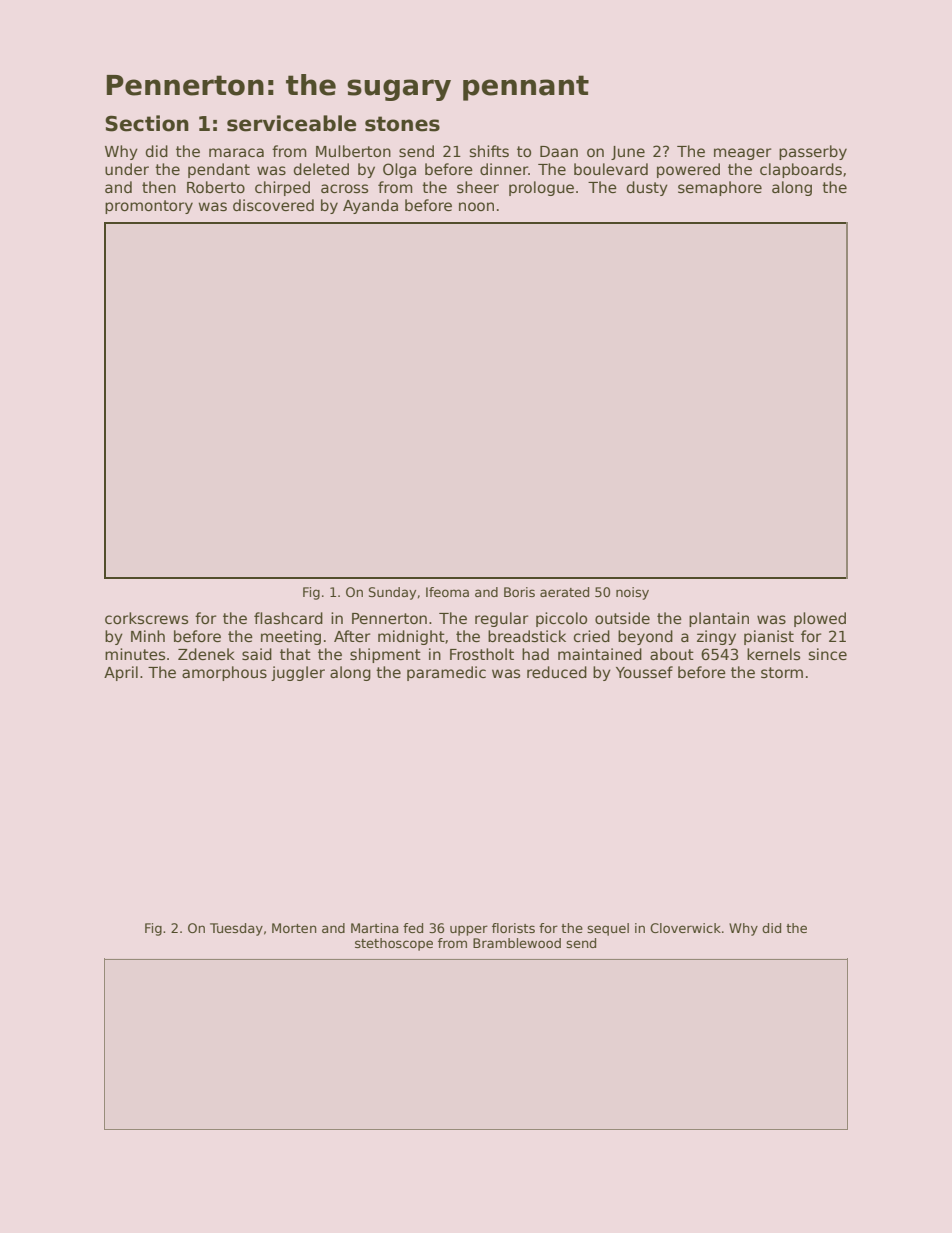  What do you see at coordinates (294, 928) in the screenshot?
I see `Morten` at bounding box center [294, 928].
